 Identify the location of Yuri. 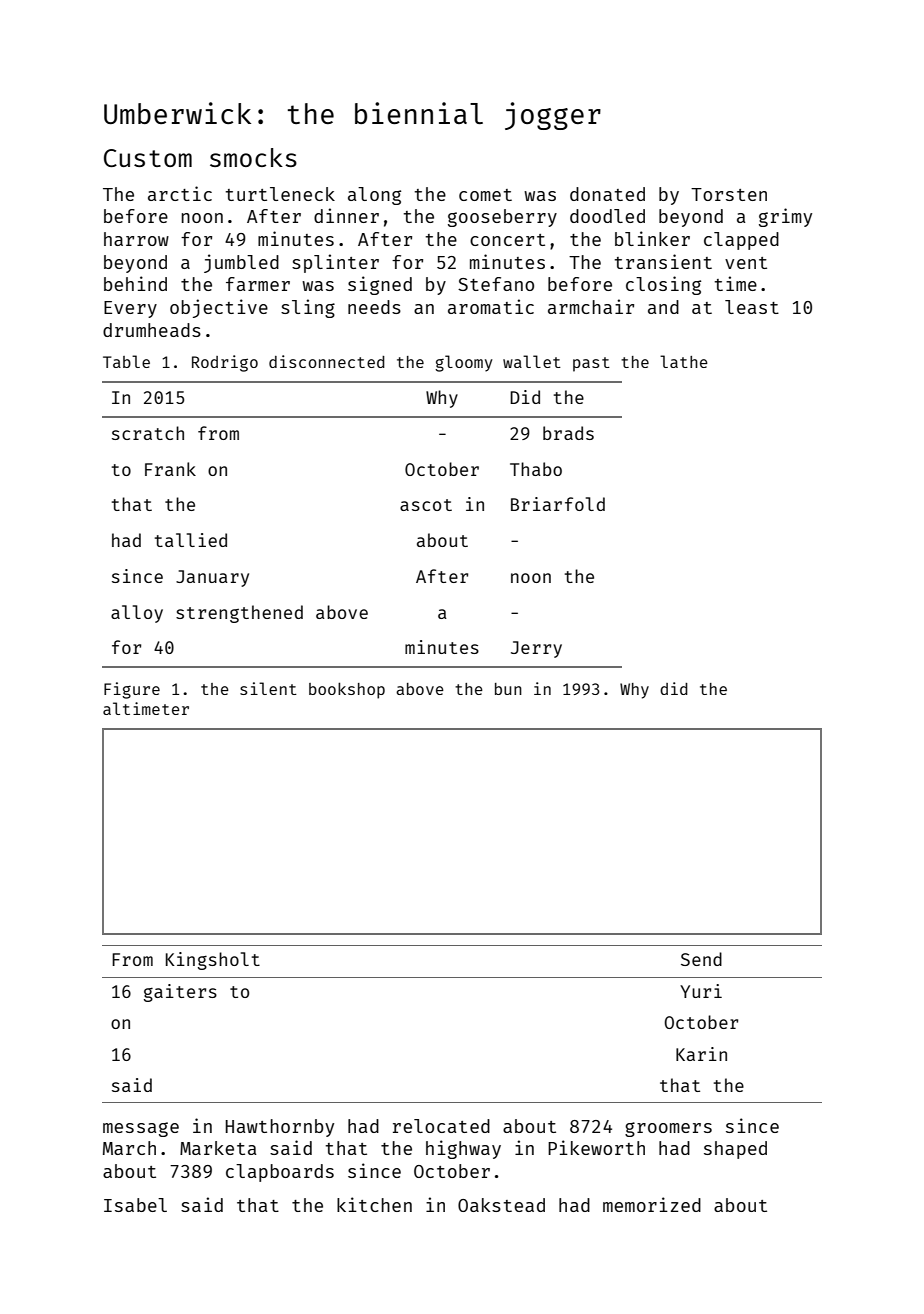
(701, 991).
